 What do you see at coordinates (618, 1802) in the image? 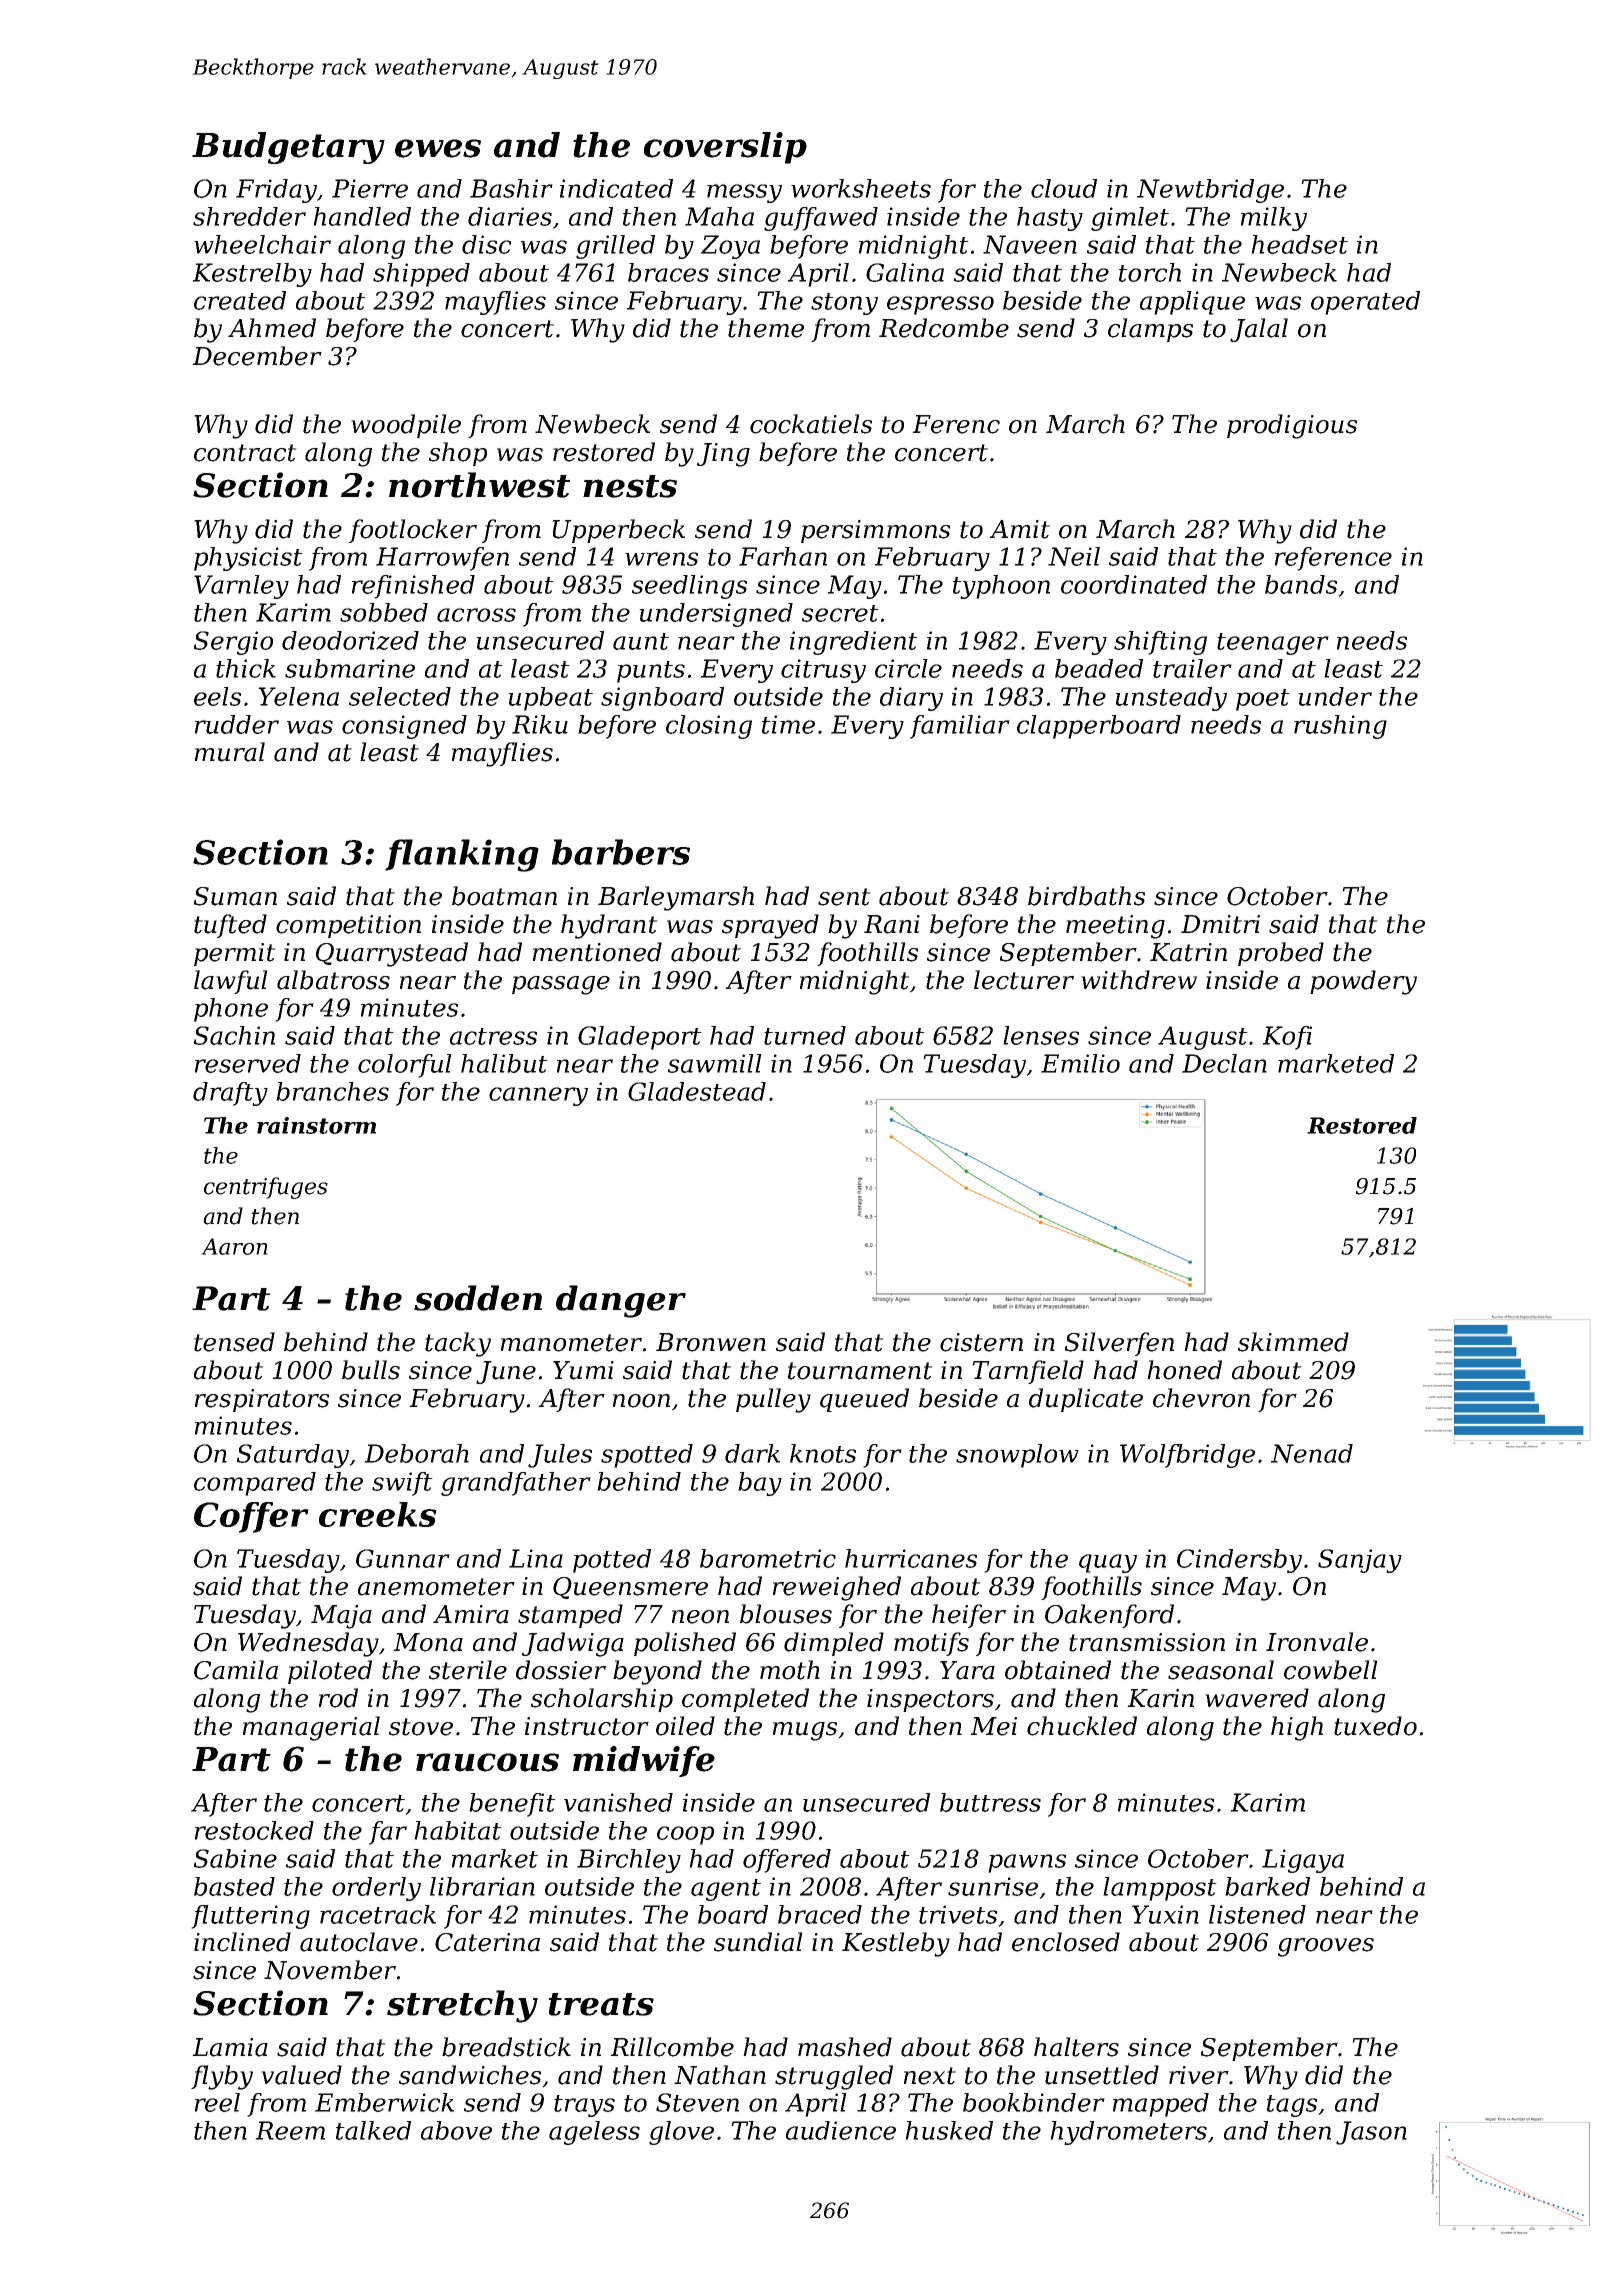
I see `vanished` at bounding box center [618, 1802].
